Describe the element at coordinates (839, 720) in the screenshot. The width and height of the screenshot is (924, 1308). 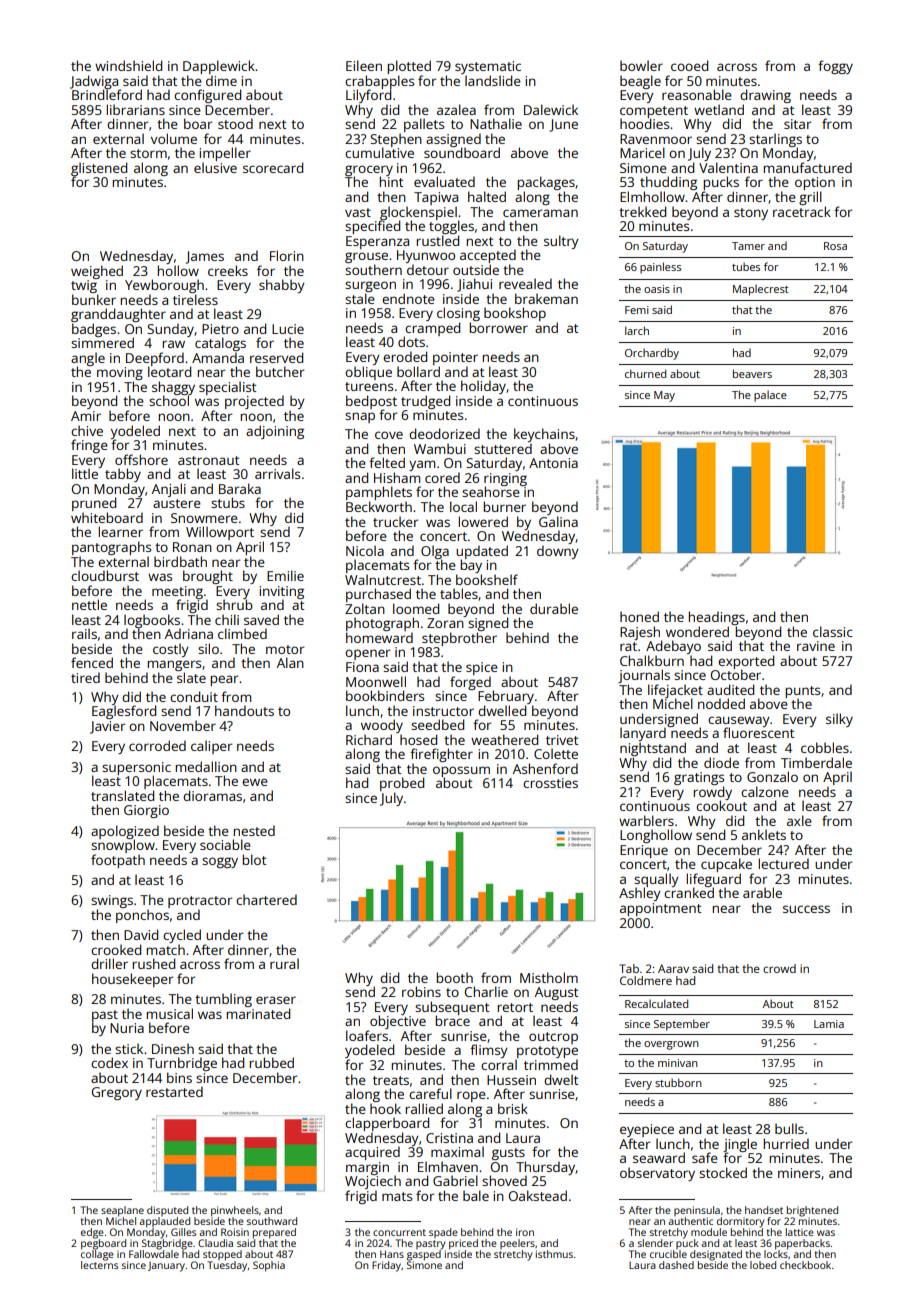
I see `silky` at that location.
